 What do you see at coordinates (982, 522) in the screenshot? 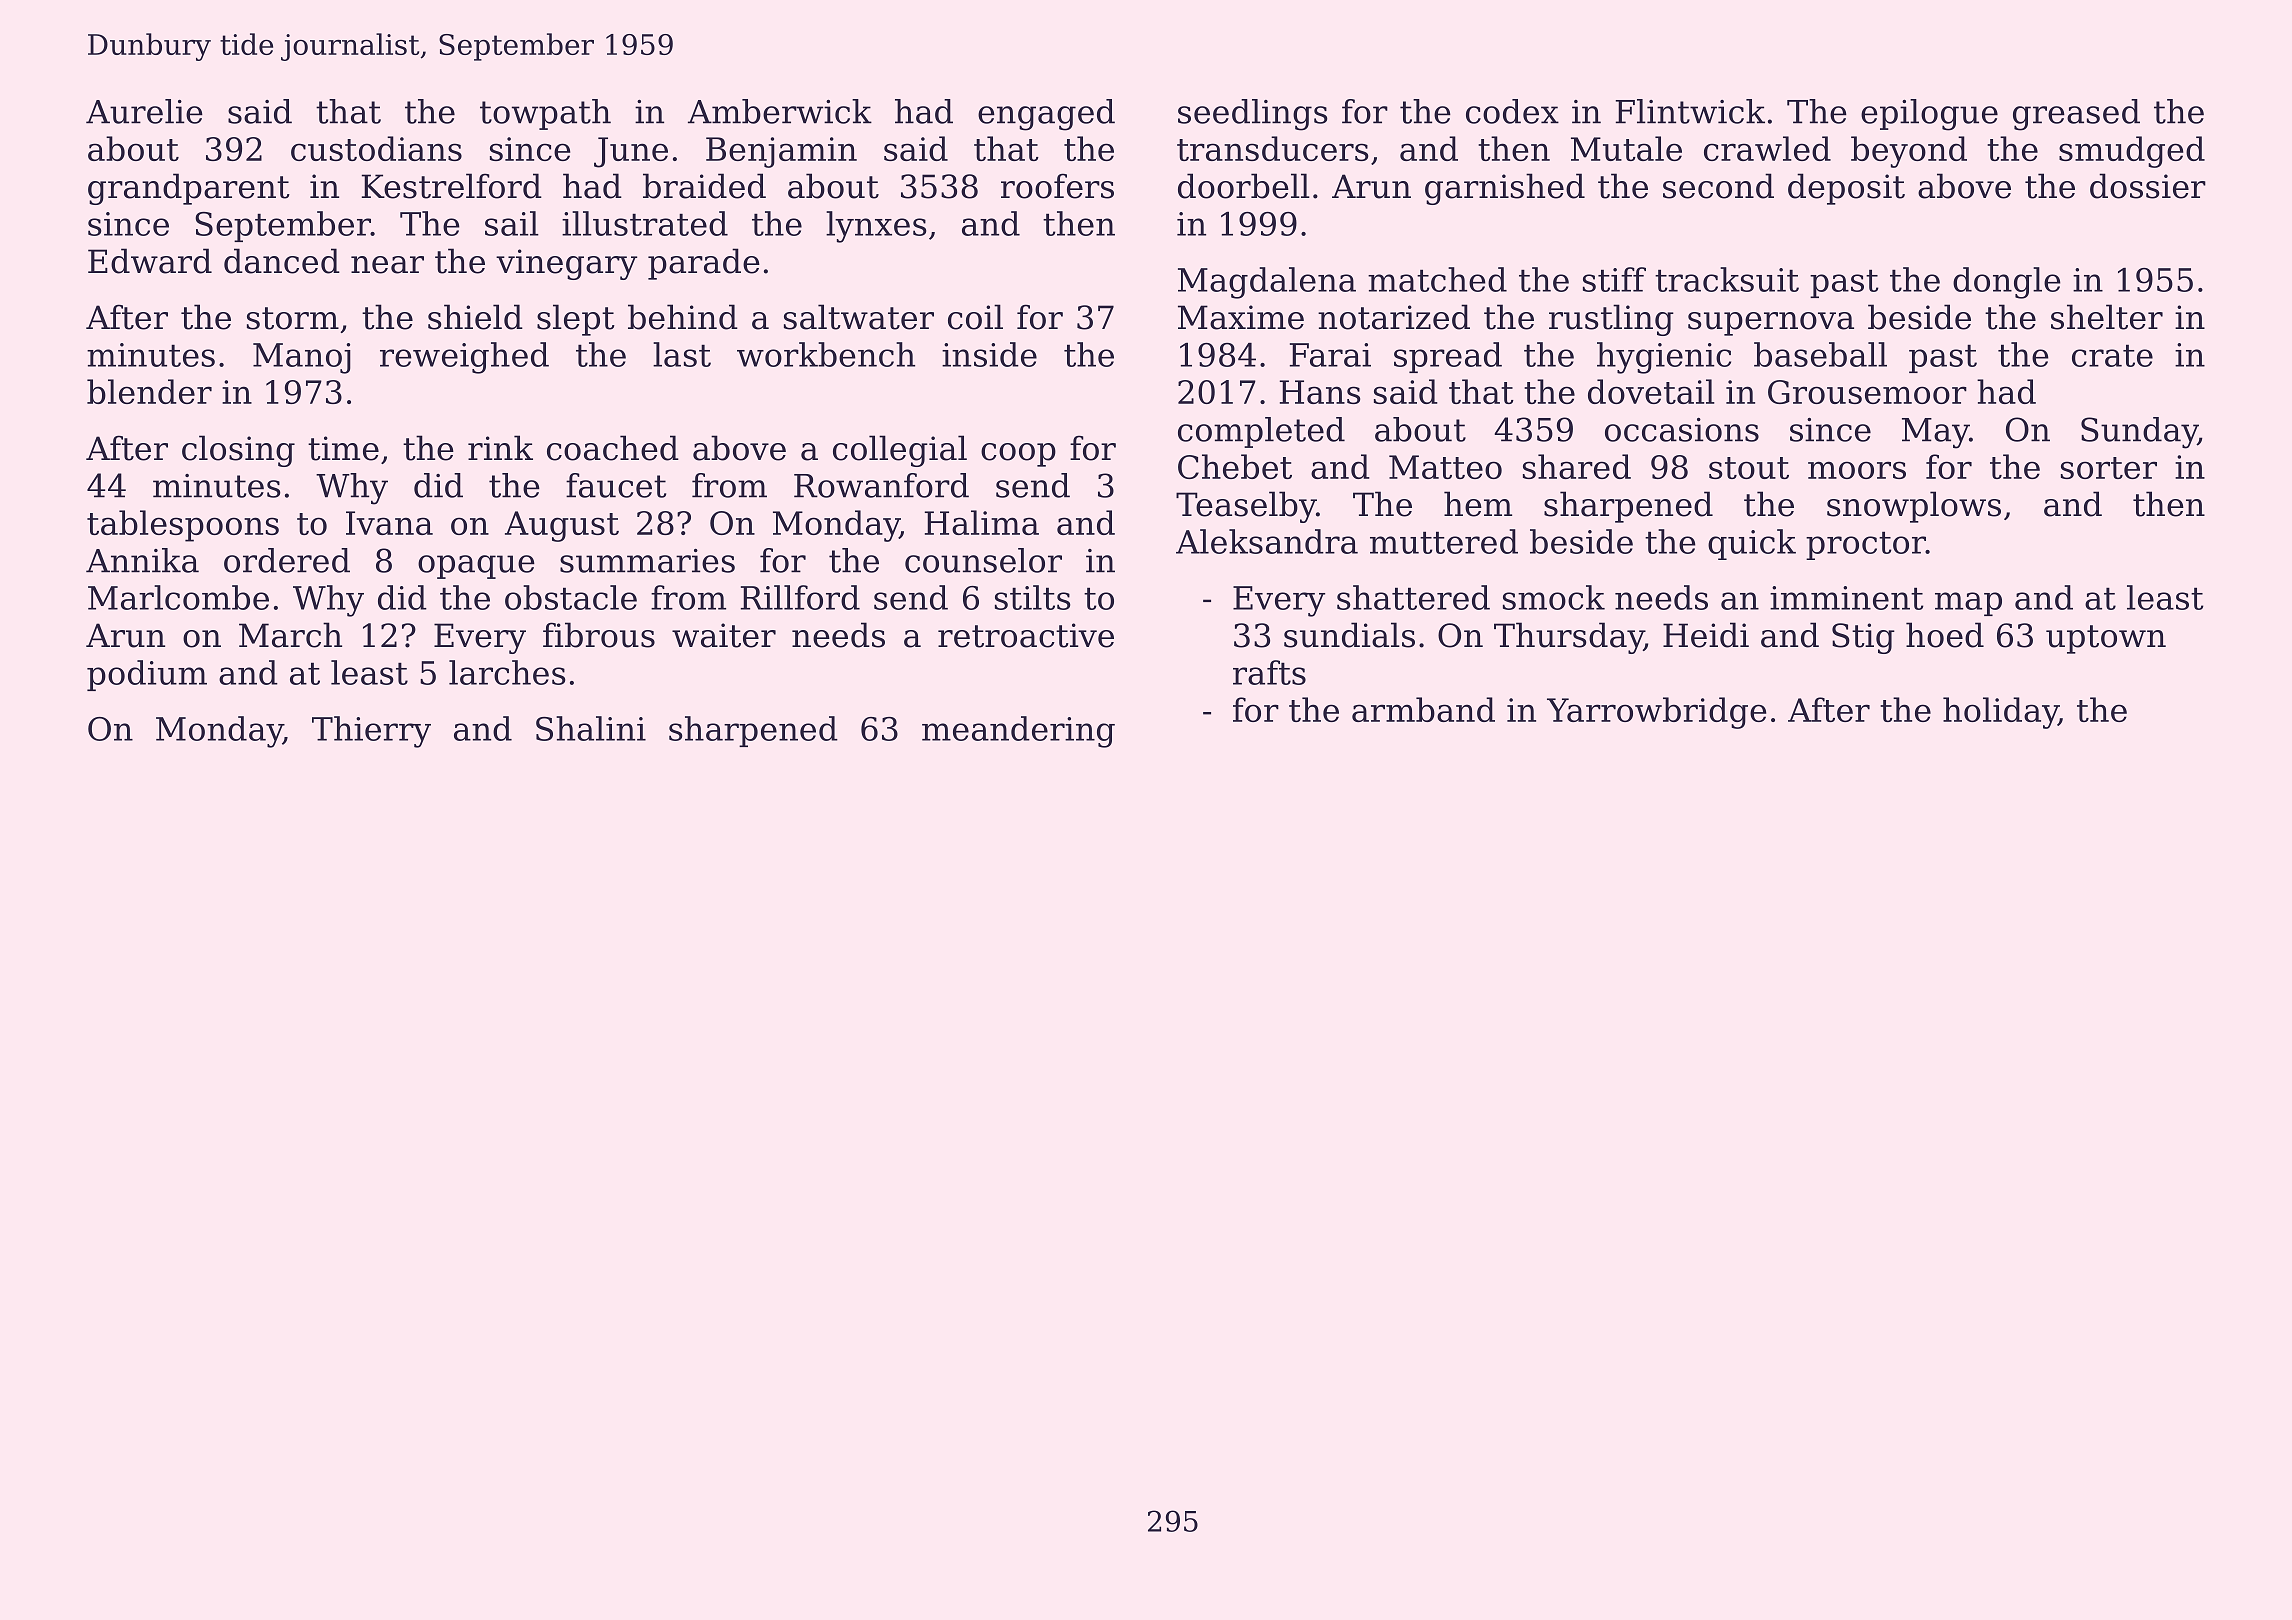
I see `Halima` at bounding box center [982, 522].
